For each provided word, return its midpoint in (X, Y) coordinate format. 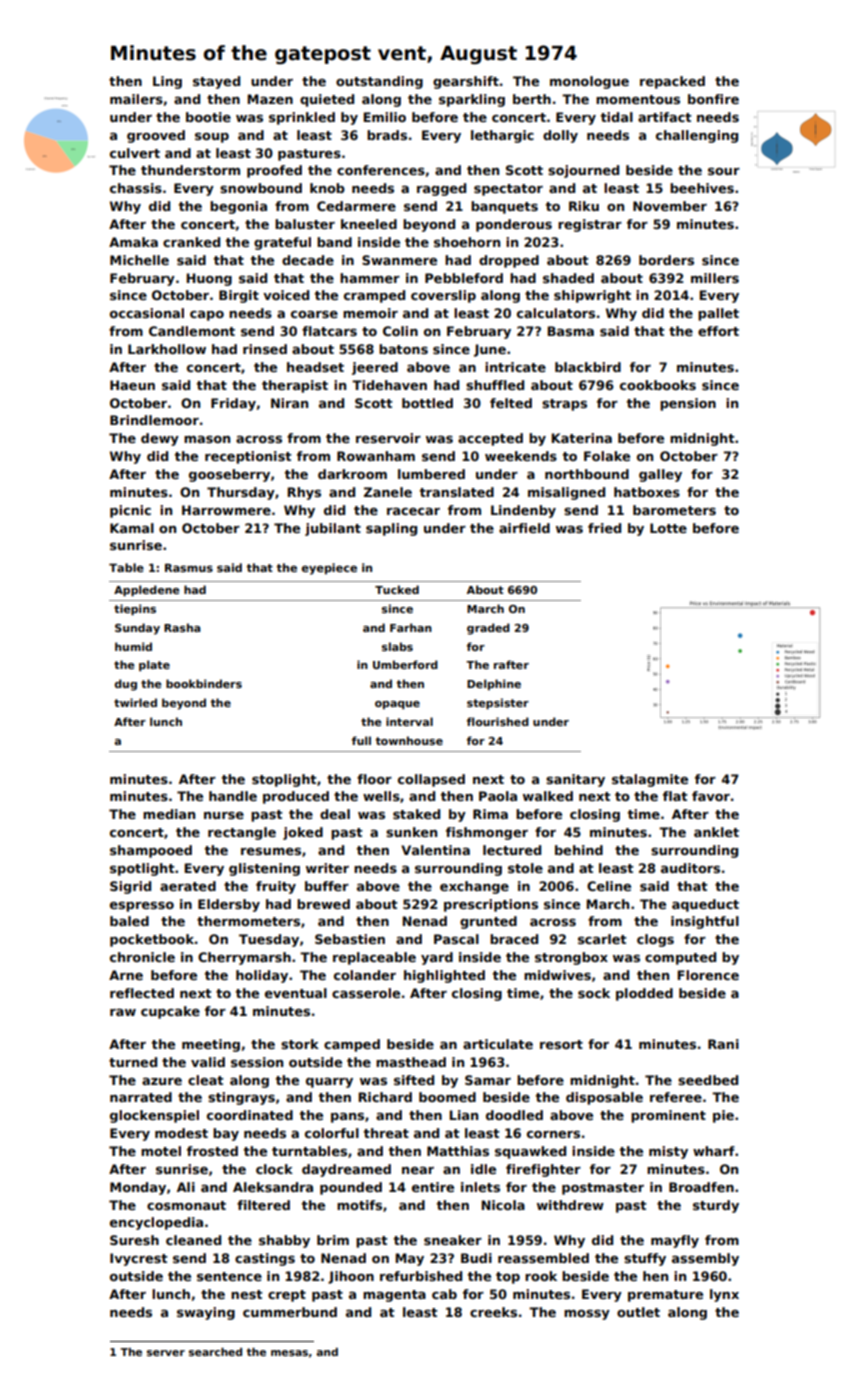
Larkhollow (167, 349)
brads (387, 135)
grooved (156, 136)
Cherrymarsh (244, 958)
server (166, 1353)
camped (352, 1045)
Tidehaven (389, 385)
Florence (708, 975)
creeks (493, 1312)
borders (666, 260)
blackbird (588, 367)
